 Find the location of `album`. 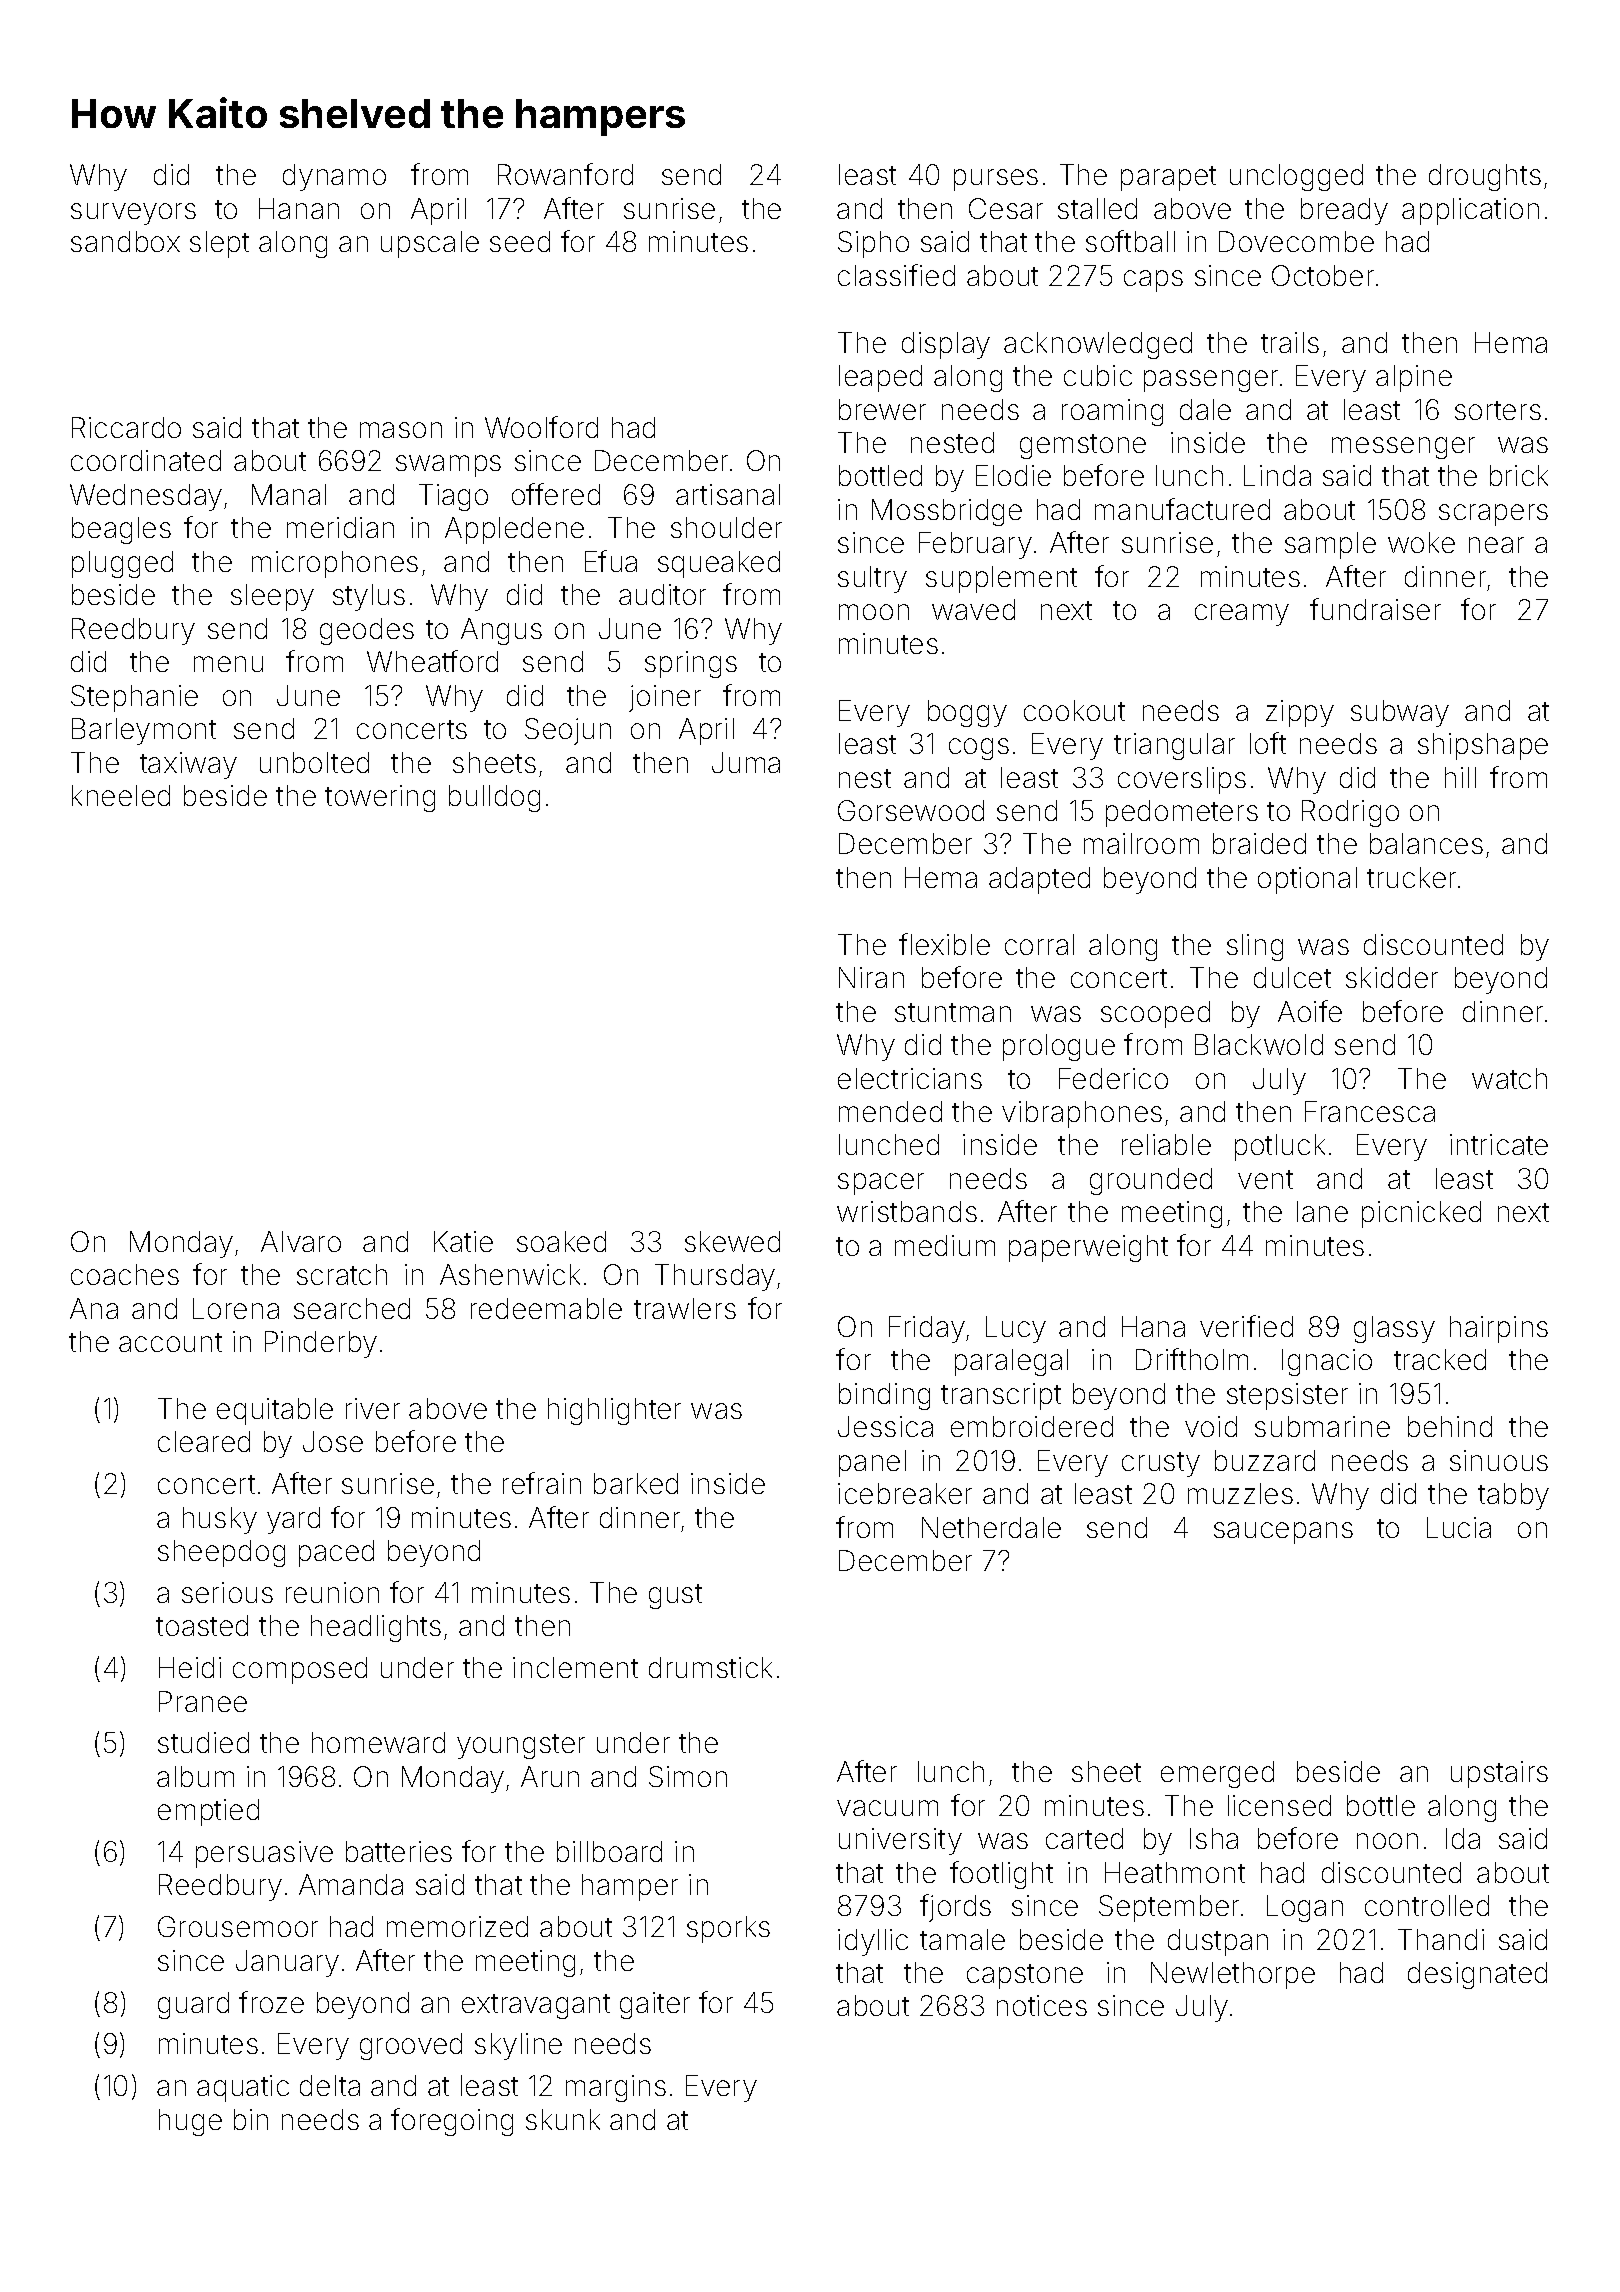

album is located at coordinates (195, 1776).
